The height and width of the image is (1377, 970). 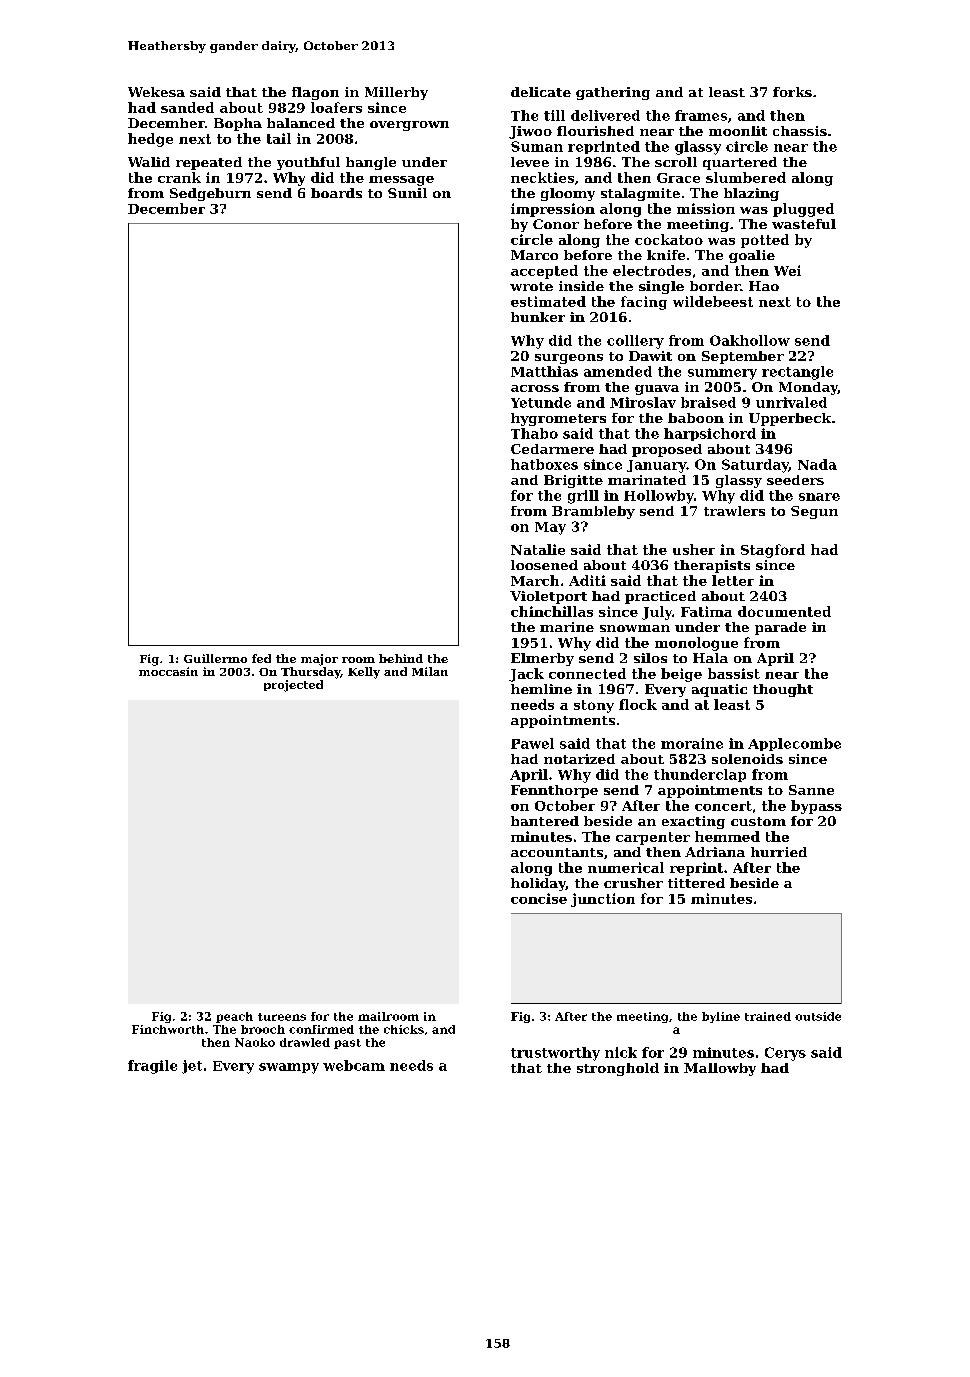 What do you see at coordinates (792, 92) in the image?
I see `forks` at bounding box center [792, 92].
